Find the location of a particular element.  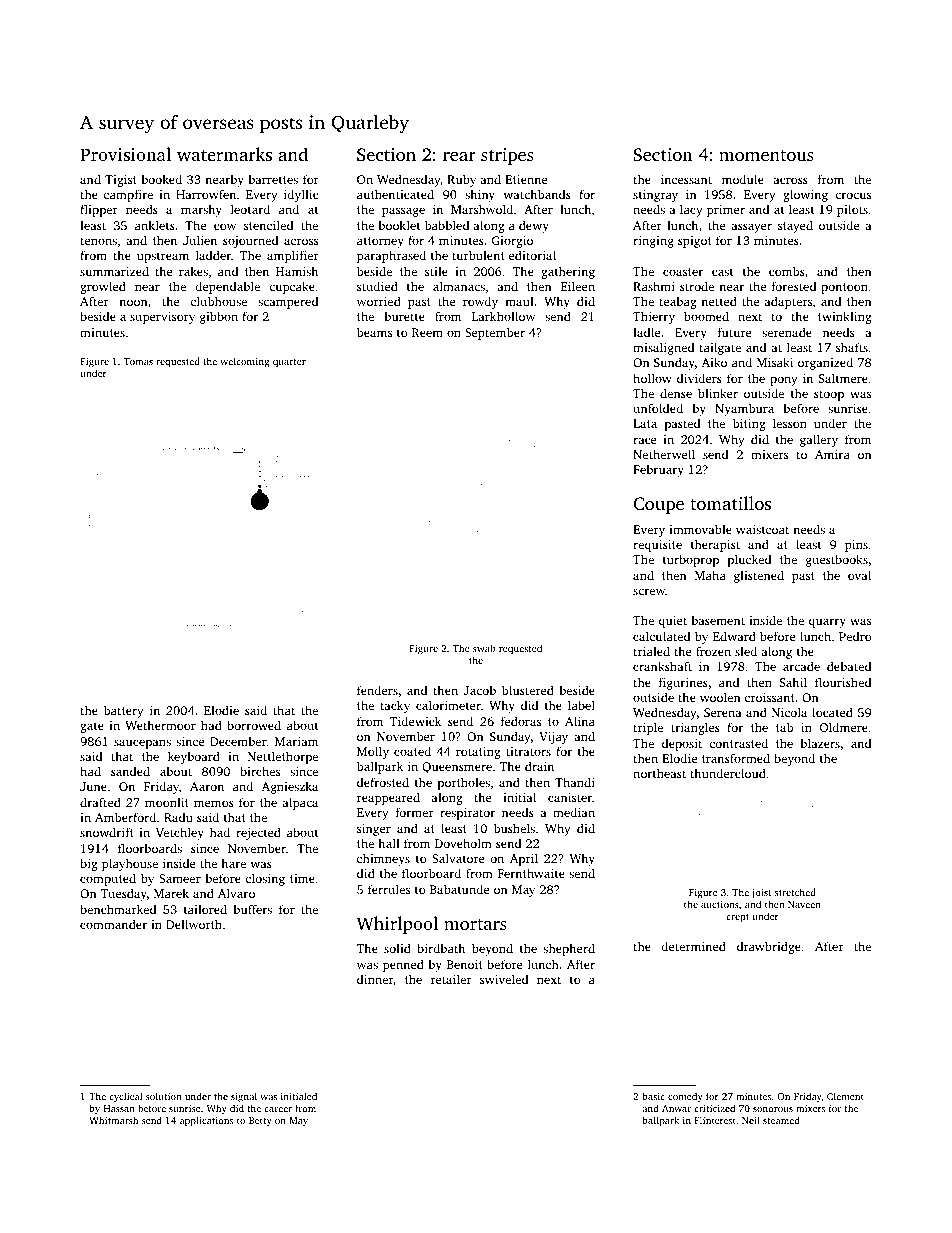

criticized is located at coordinates (714, 1108).
